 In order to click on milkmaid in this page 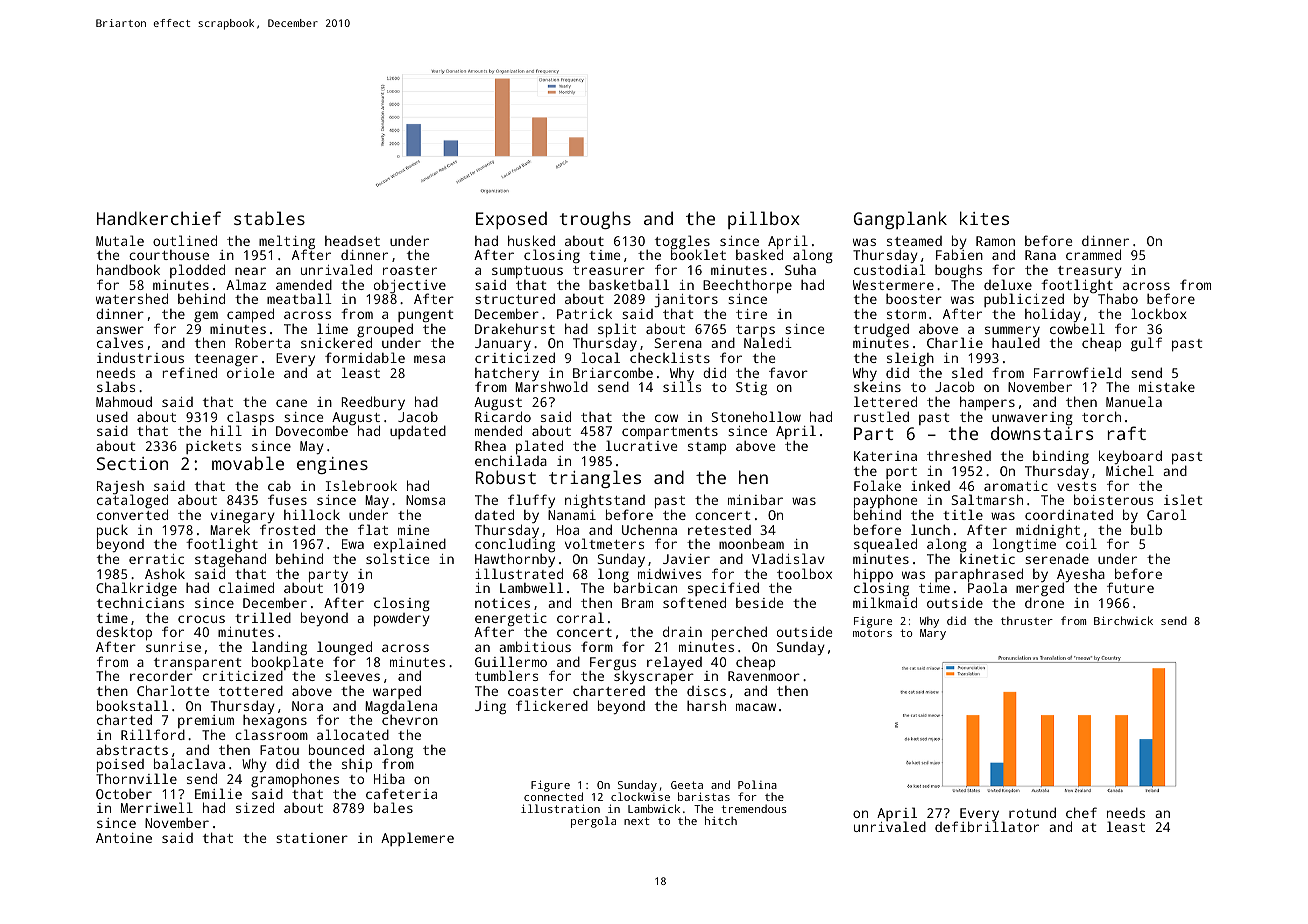, I will do `click(885, 603)`.
